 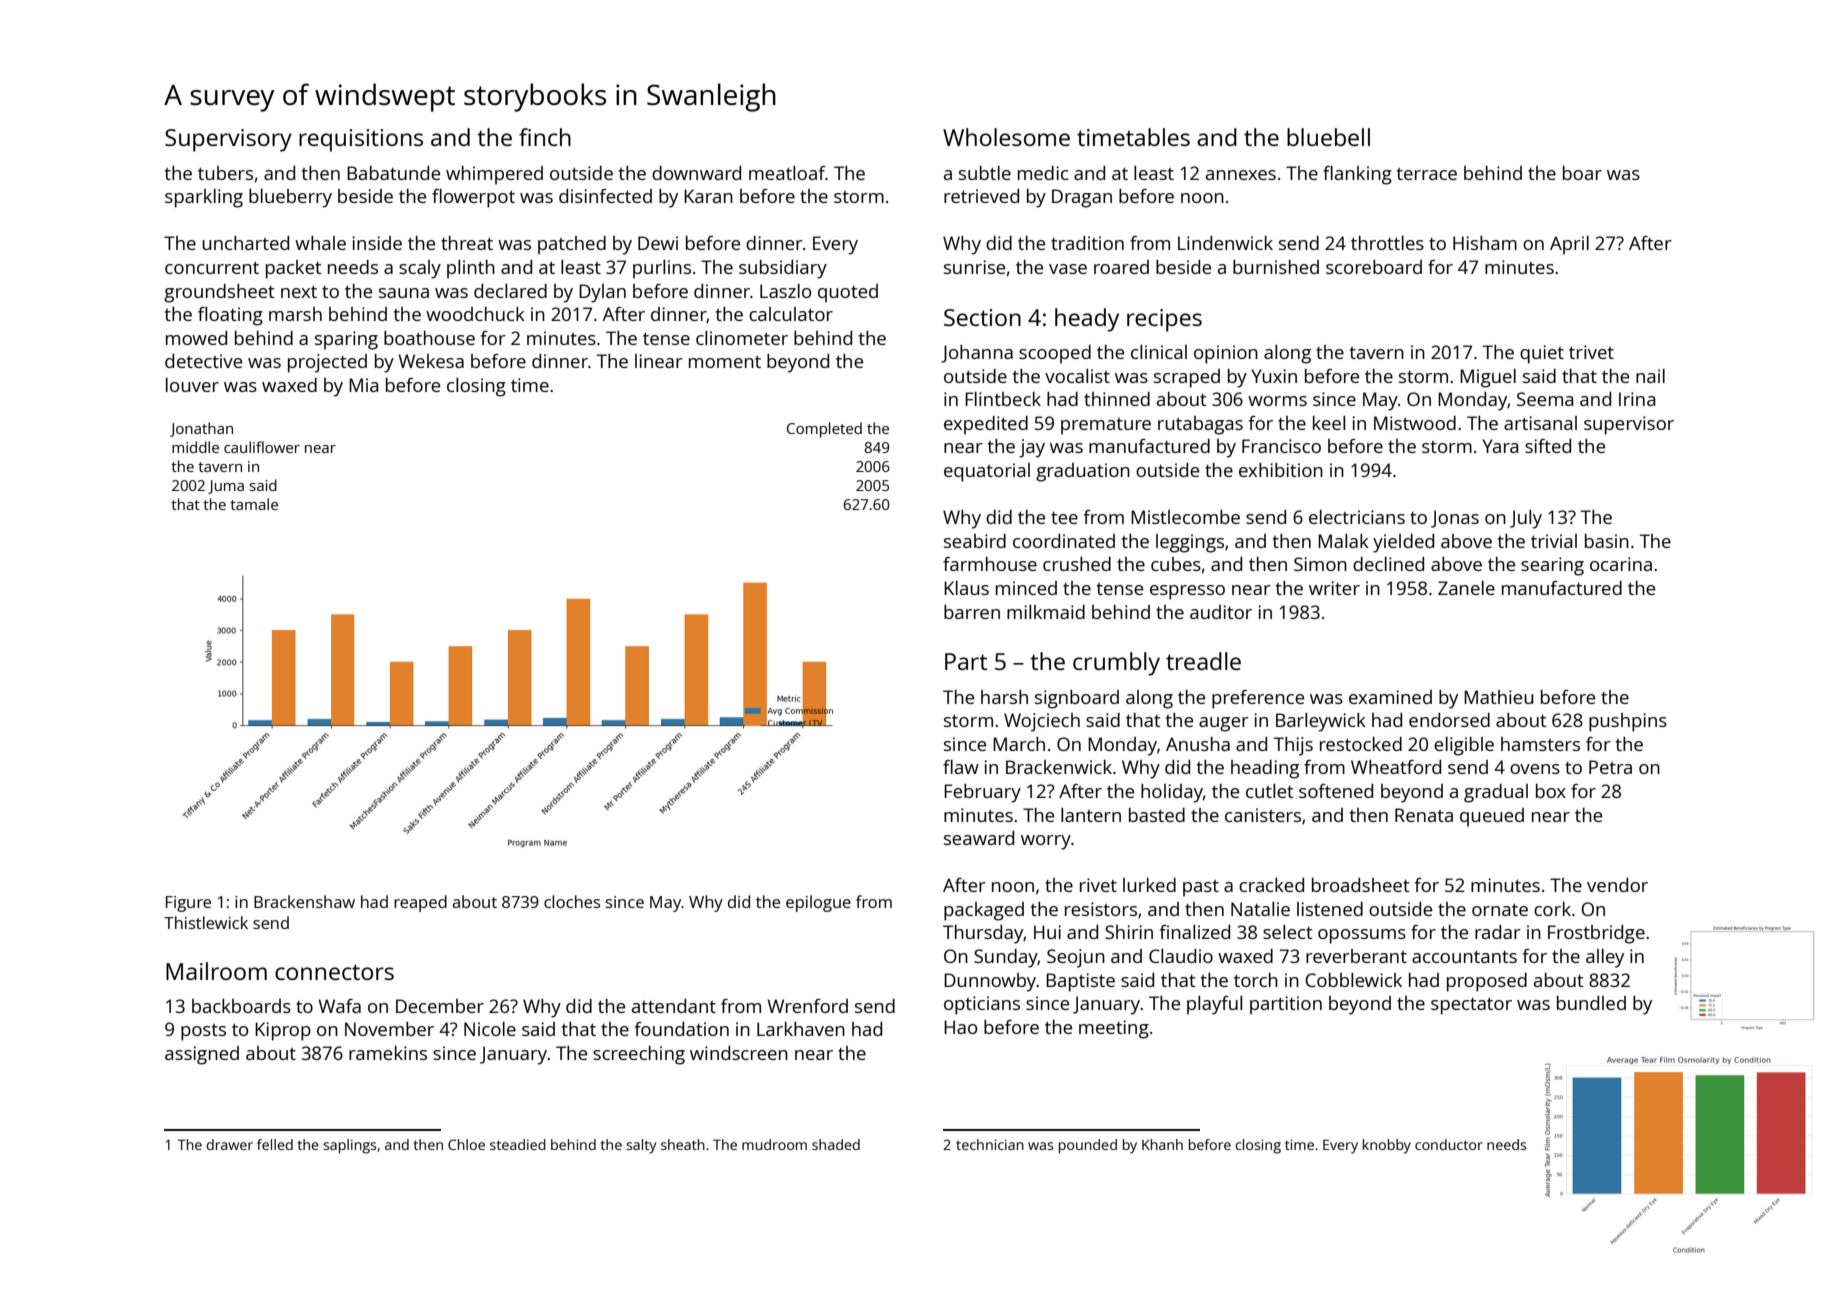 I want to click on sunrise, so click(x=974, y=267).
